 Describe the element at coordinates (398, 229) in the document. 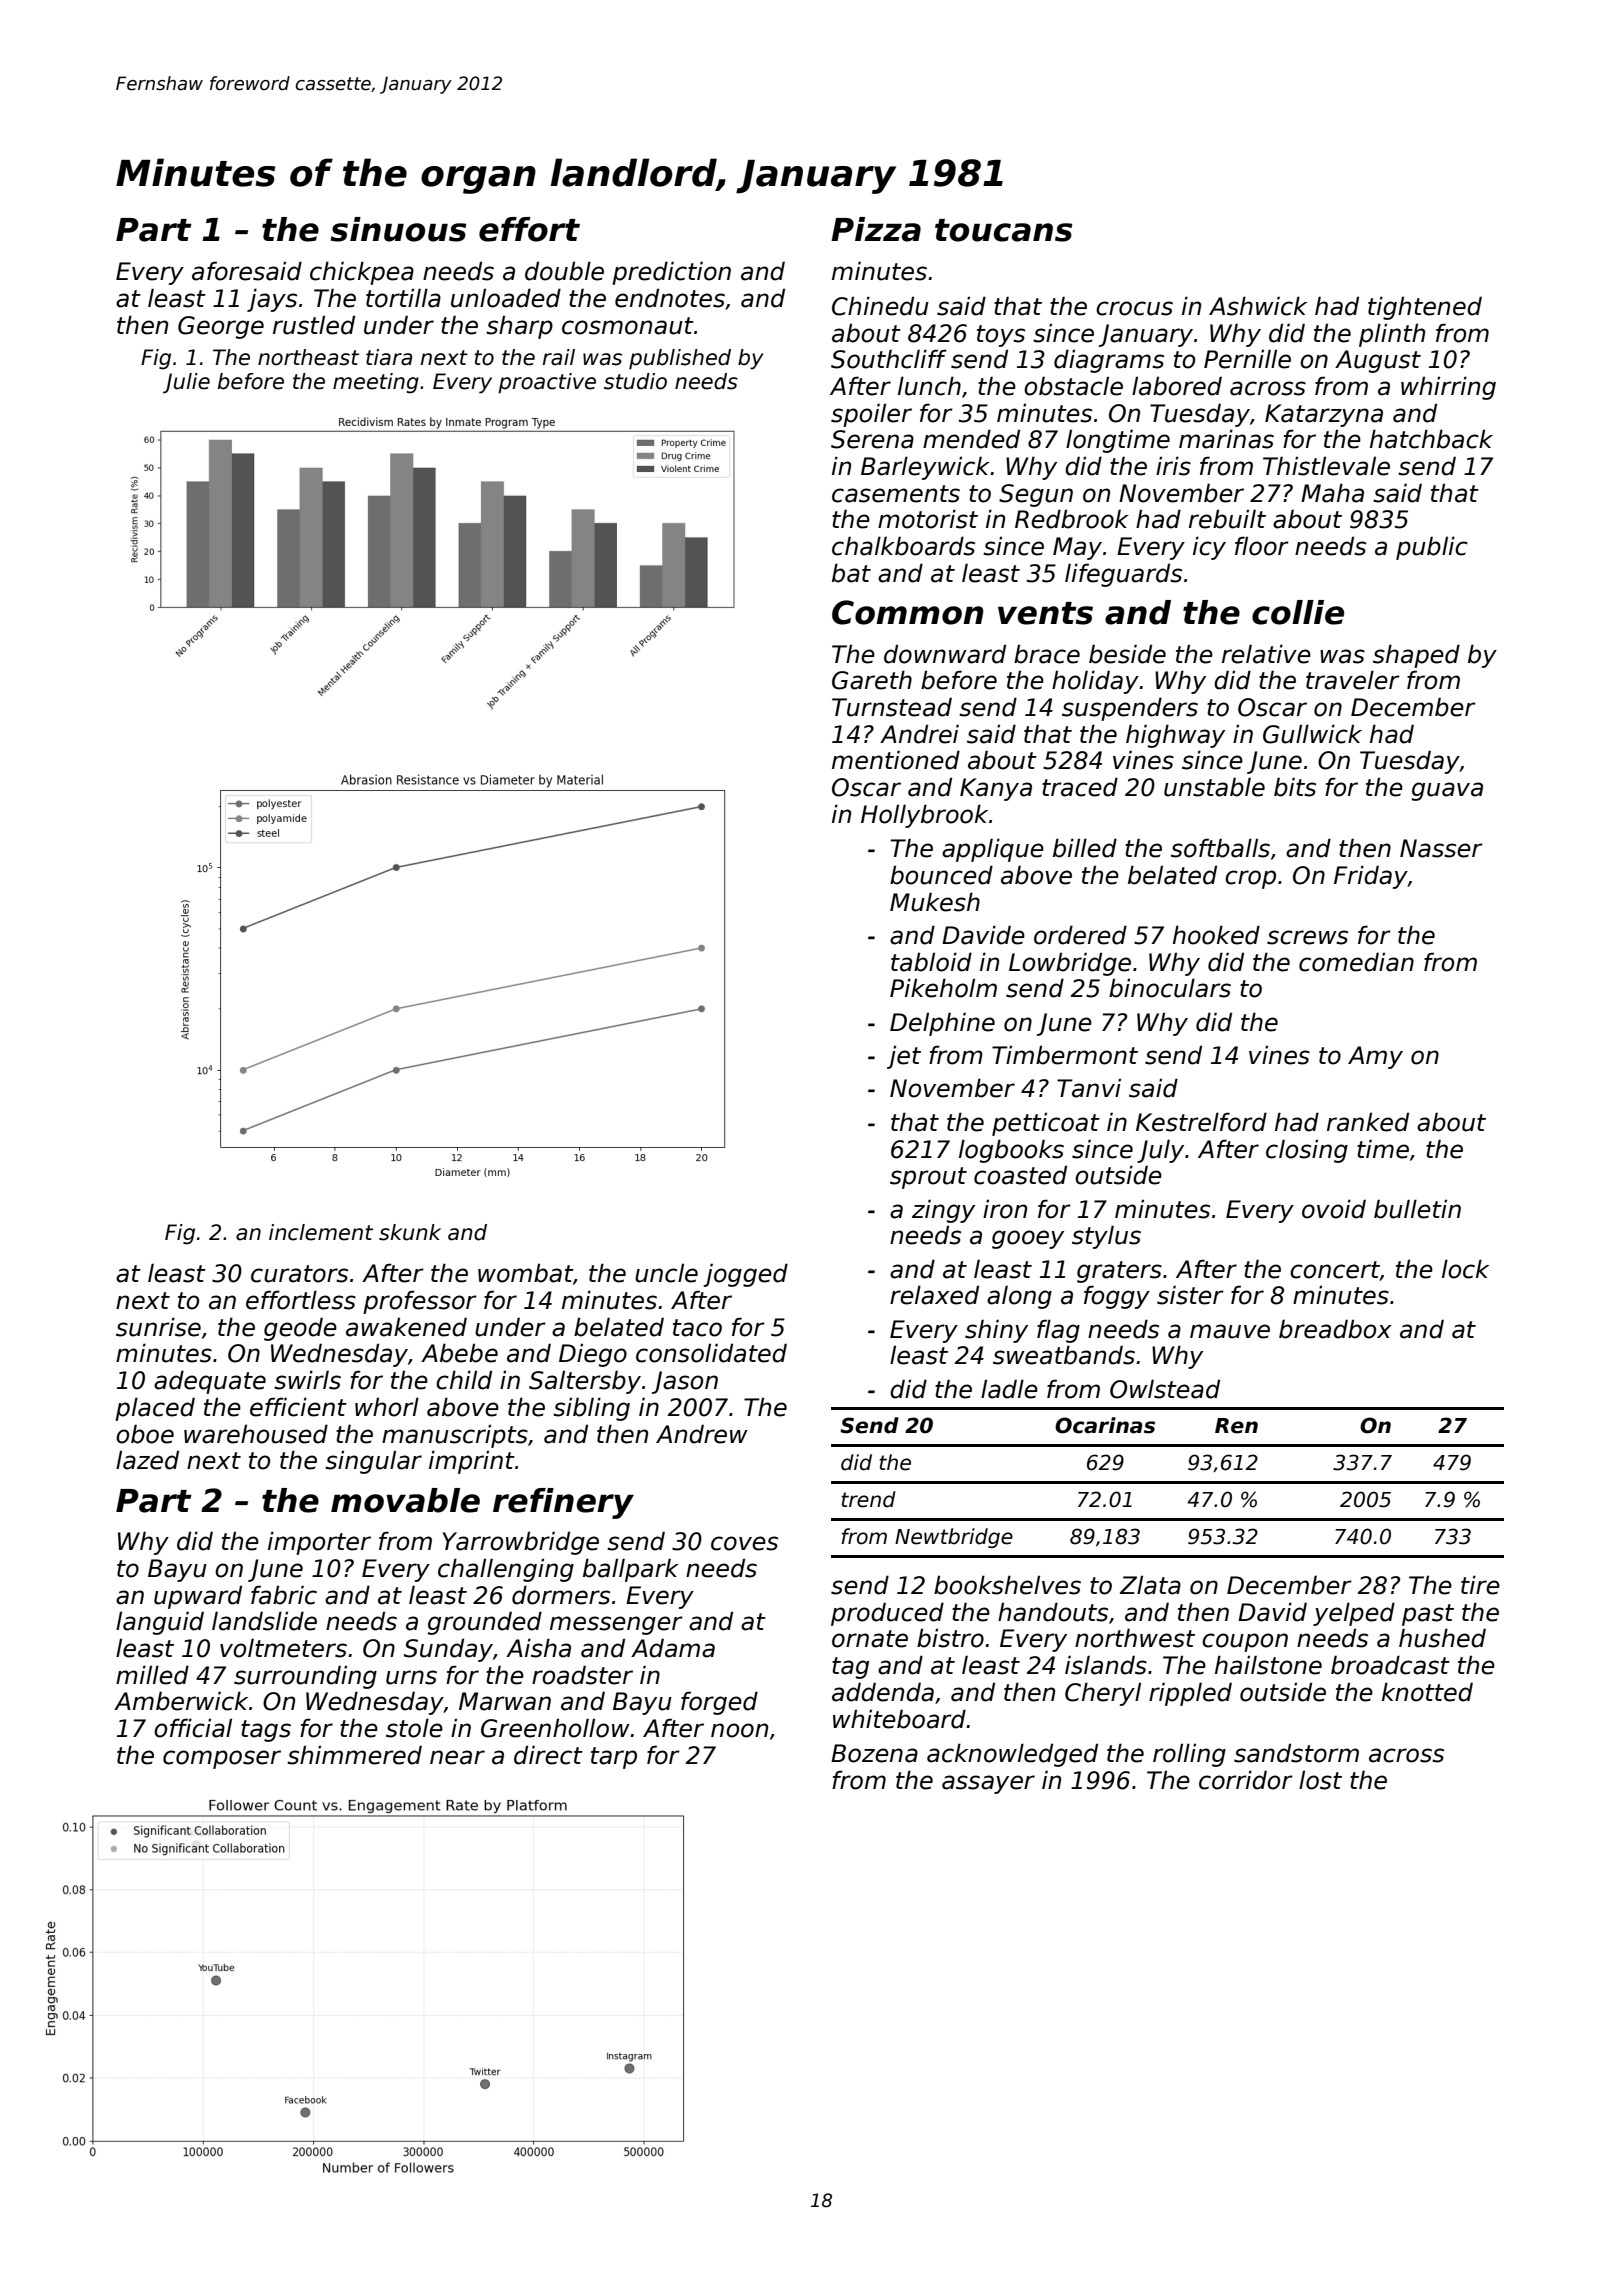

I see `sinuous` at that location.
